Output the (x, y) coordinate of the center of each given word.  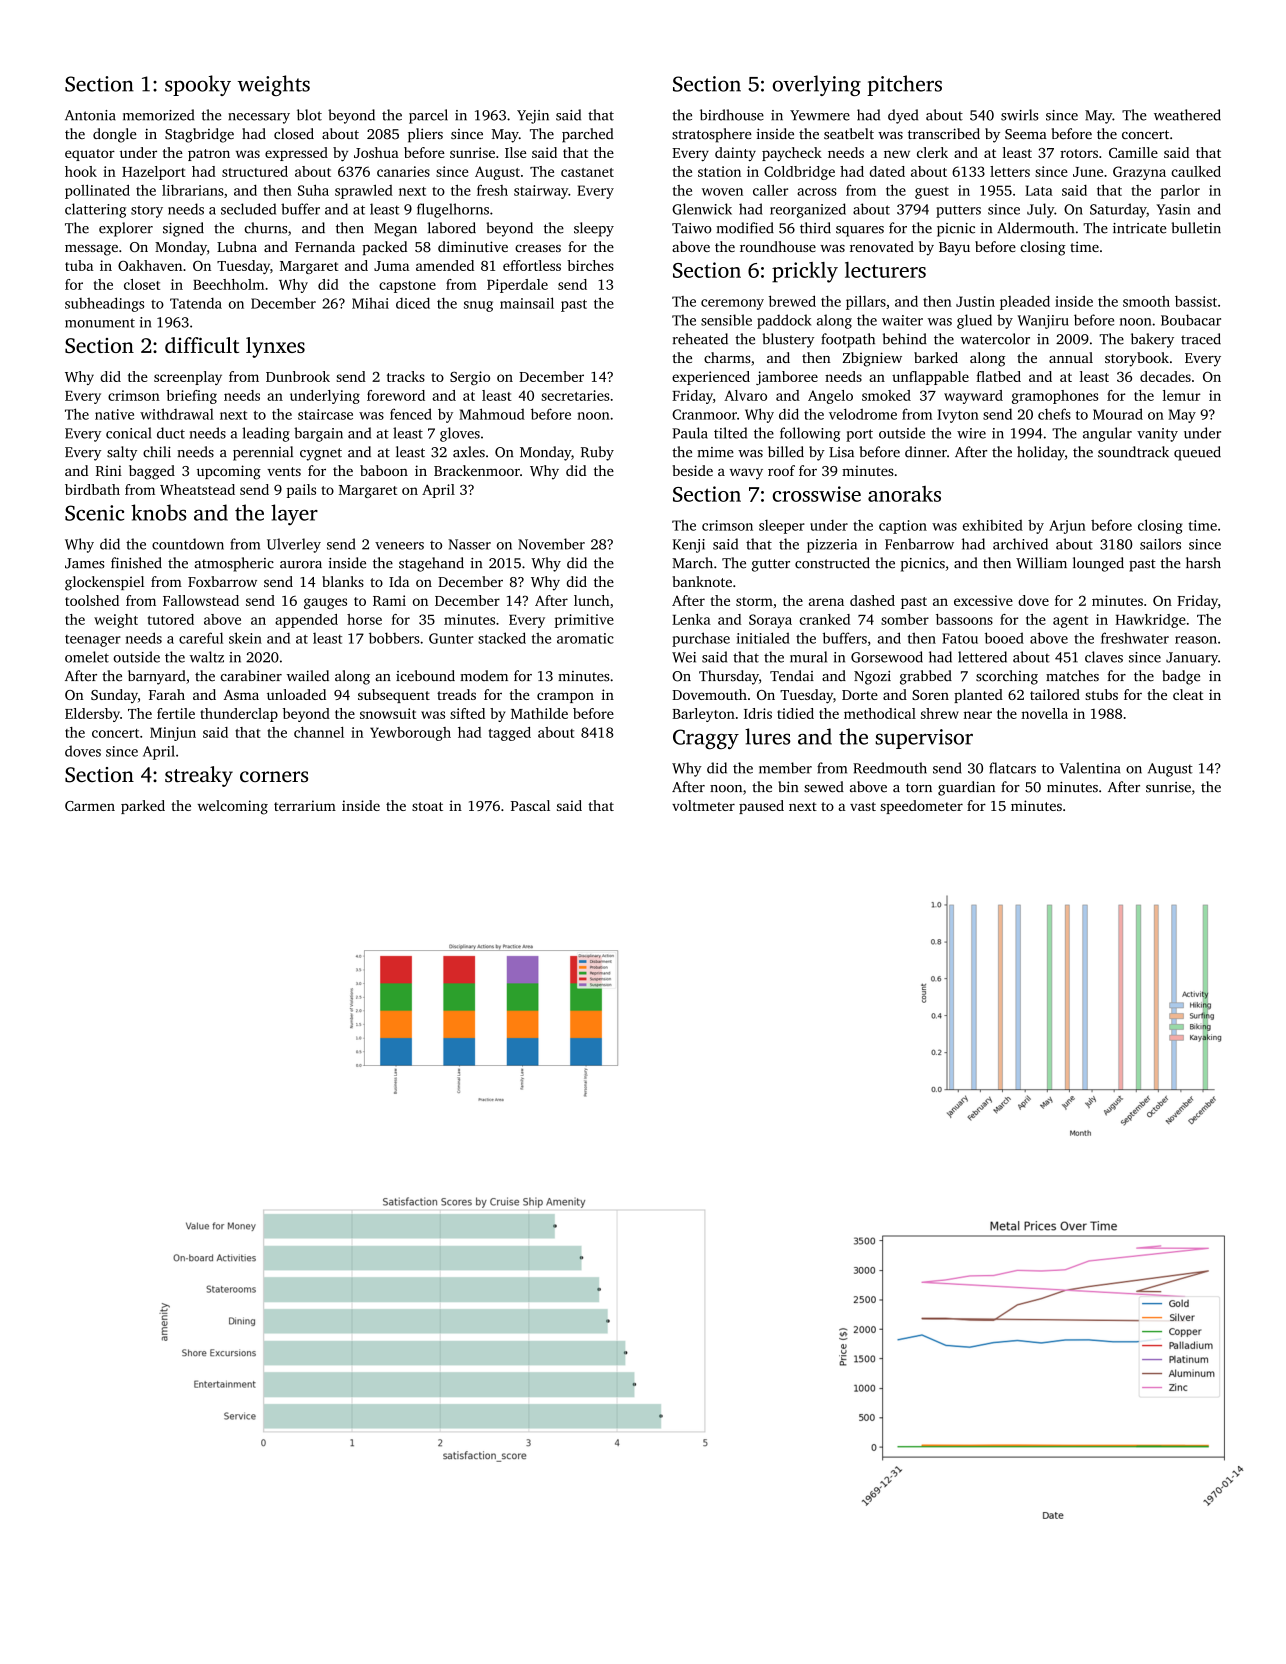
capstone (407, 287)
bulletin (1196, 228)
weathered (1187, 115)
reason (1196, 640)
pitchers (904, 85)
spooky (198, 85)
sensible (726, 320)
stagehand (431, 564)
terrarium (305, 805)
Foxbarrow (222, 581)
